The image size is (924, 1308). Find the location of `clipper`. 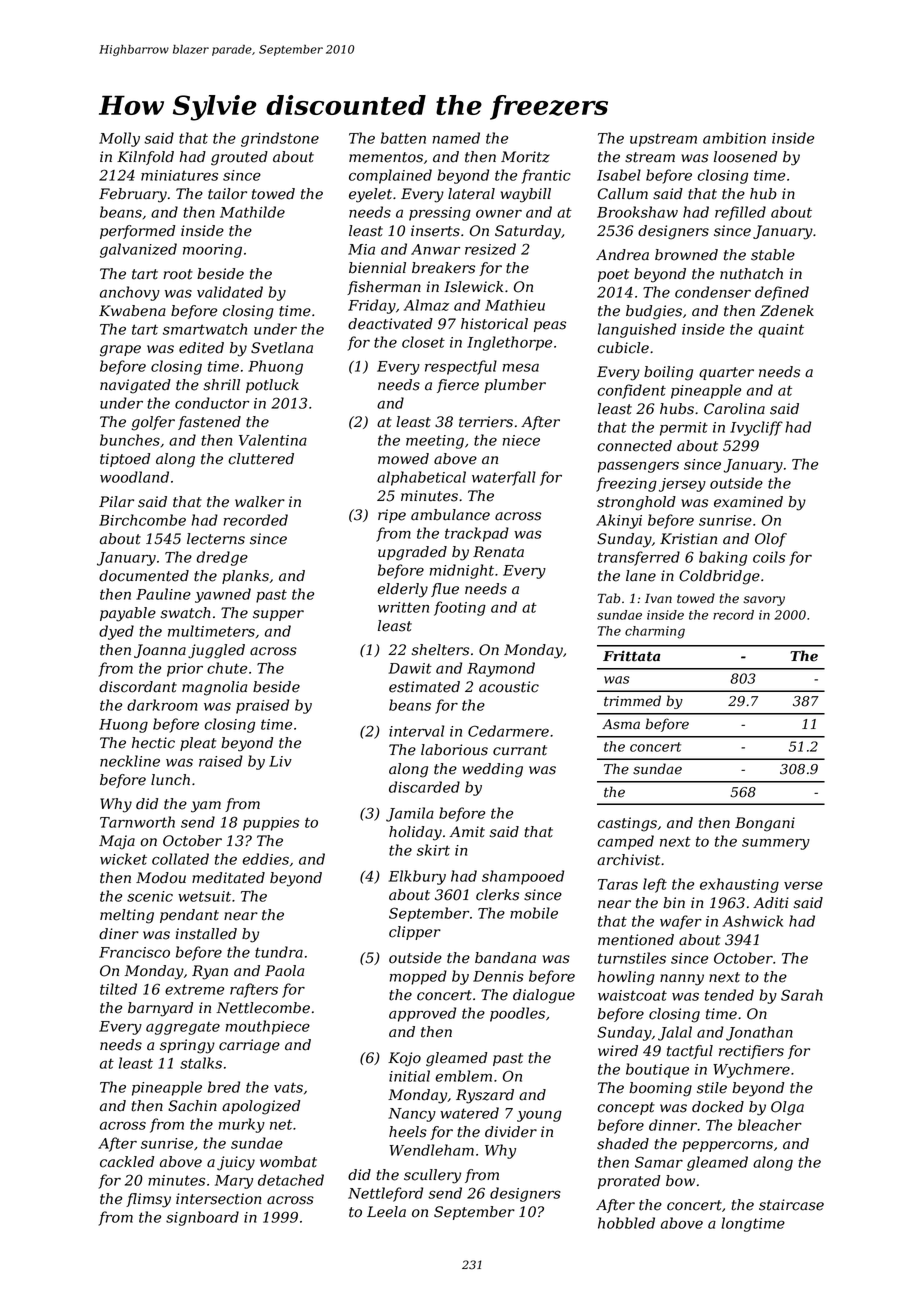

clipper is located at coordinates (415, 933).
